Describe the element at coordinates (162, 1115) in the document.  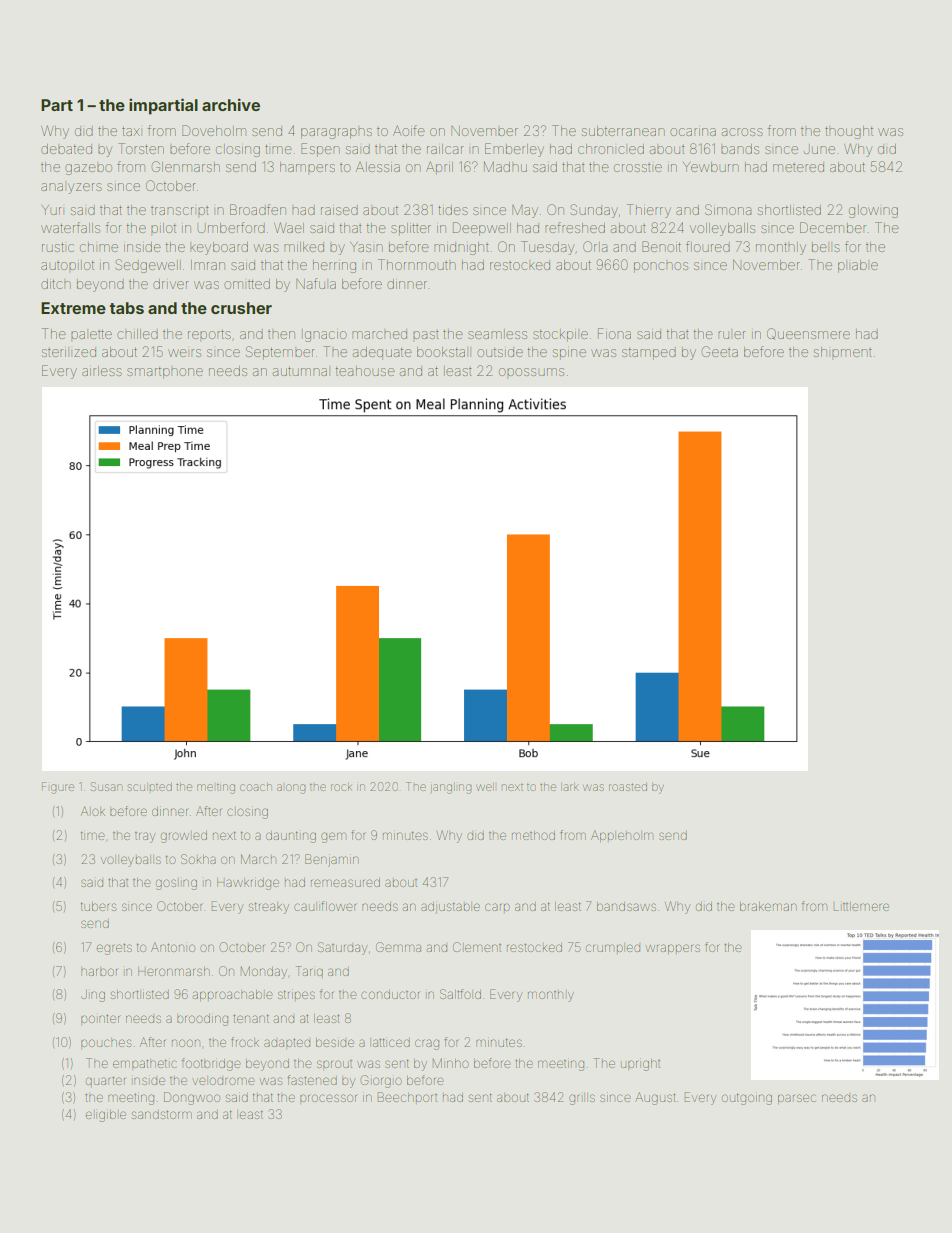
I see `sandstorm` at that location.
